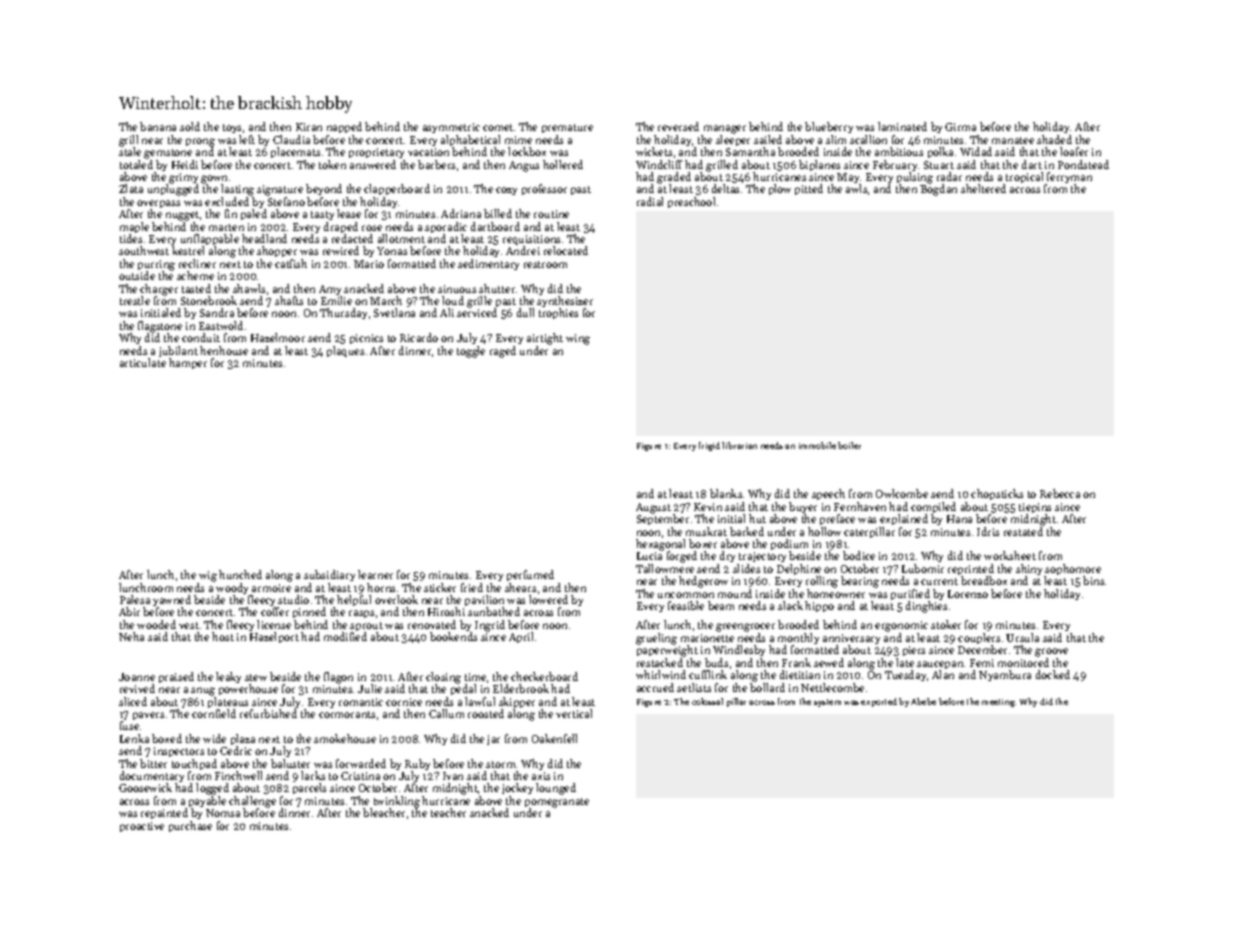 This page has width=1233, height=952. I want to click on Nomsa, so click(223, 813).
